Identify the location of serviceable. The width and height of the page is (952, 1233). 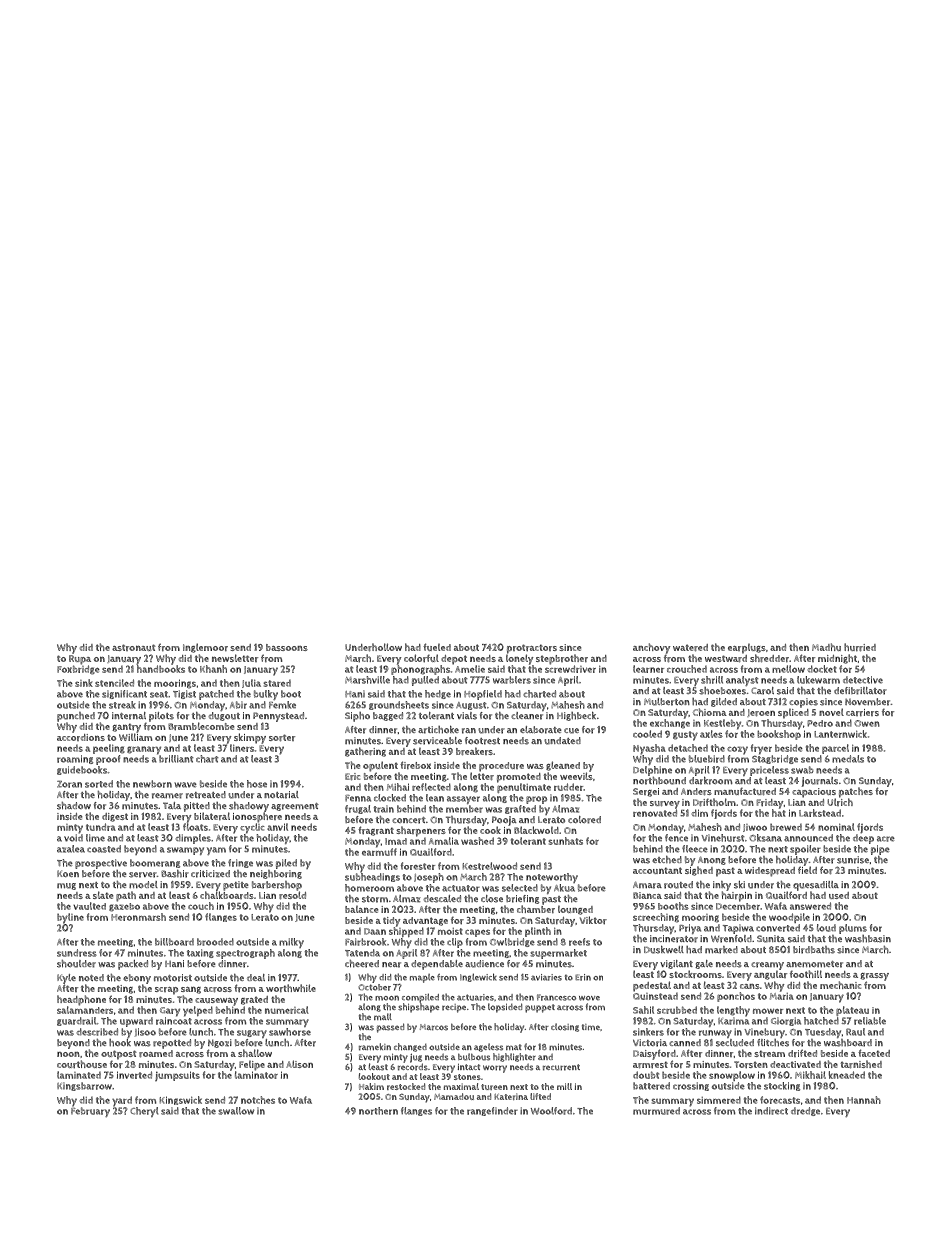
(437, 741).
